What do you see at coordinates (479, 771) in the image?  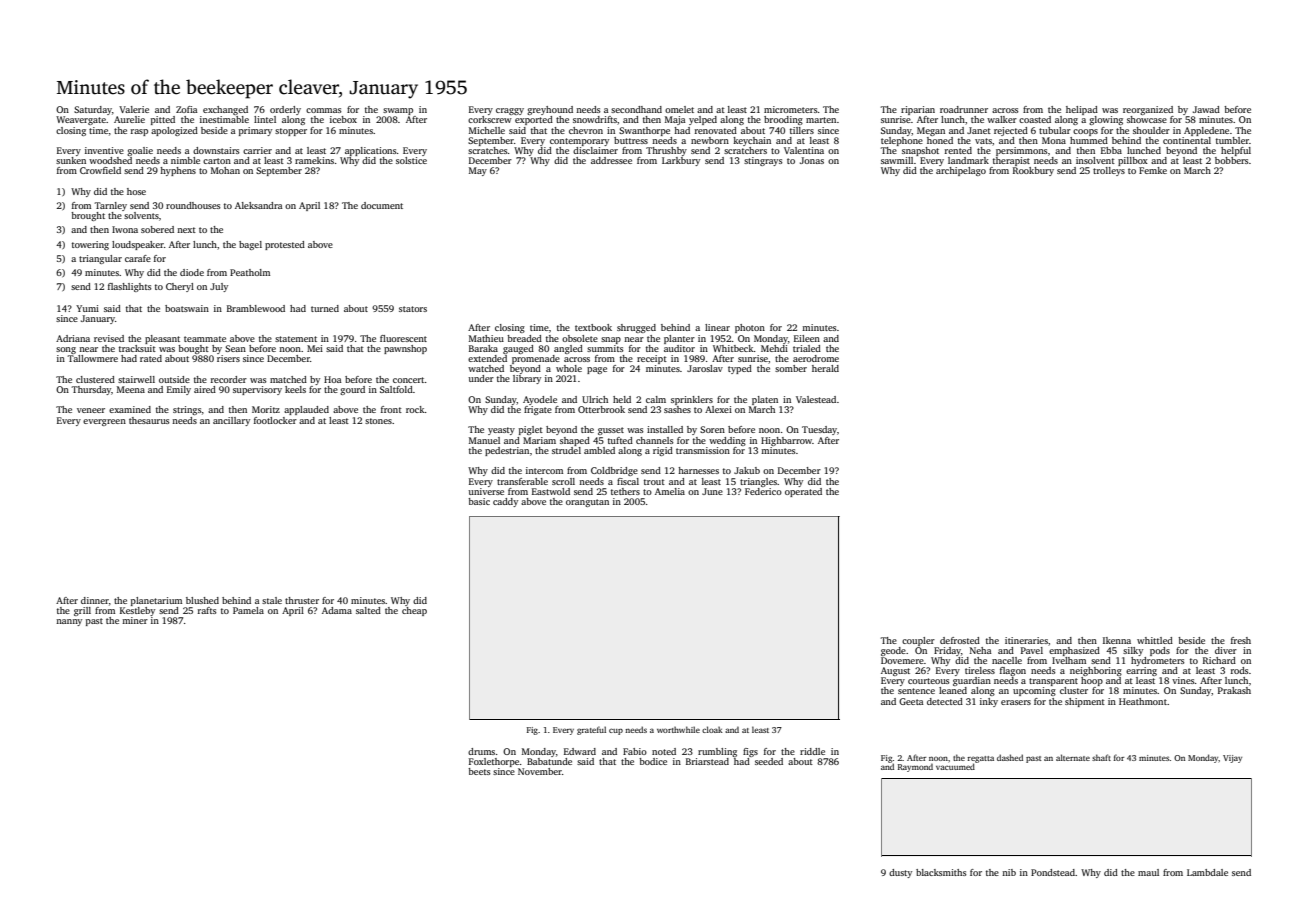 I see `beets` at bounding box center [479, 771].
